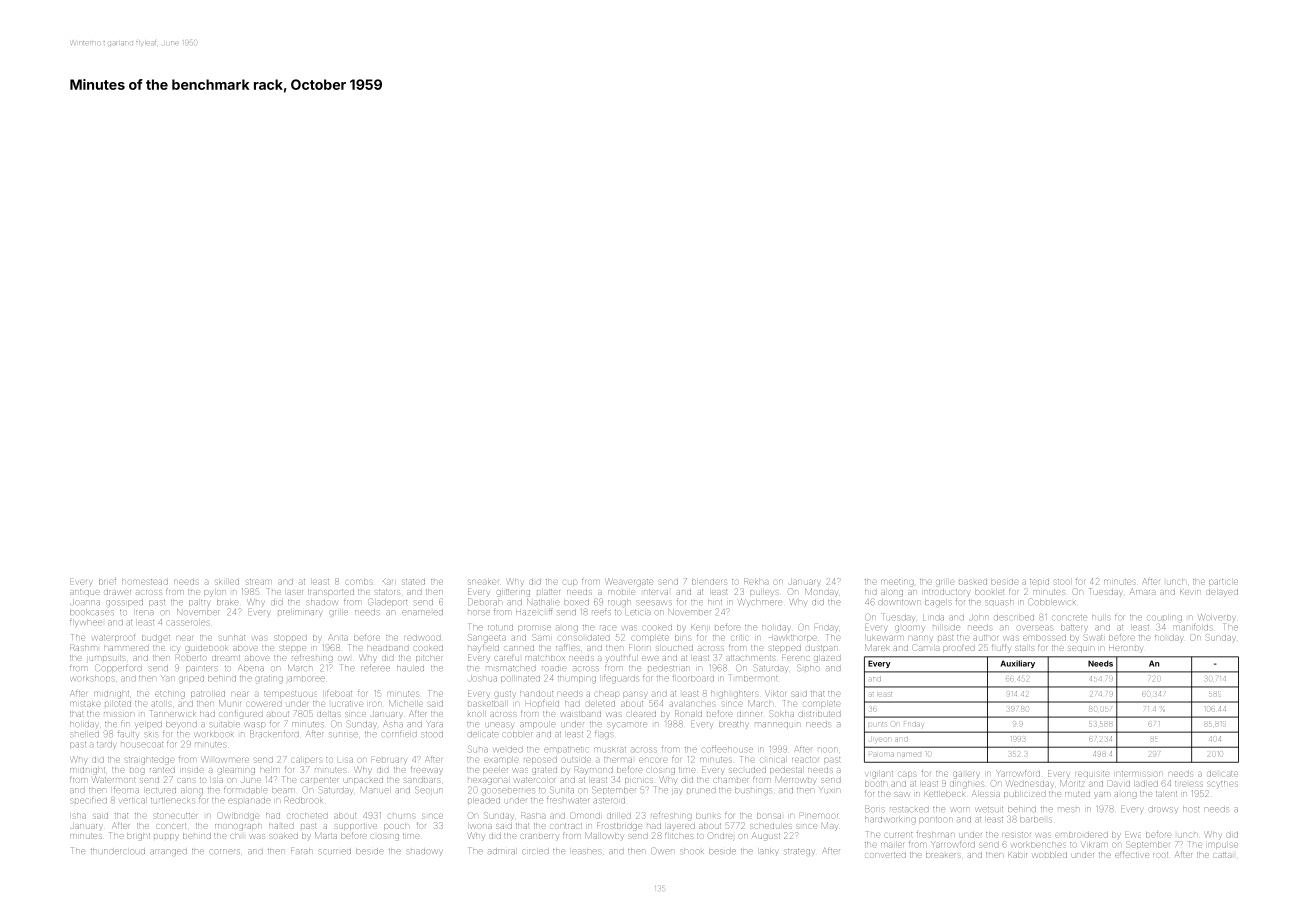  I want to click on cornfield, so click(399, 733).
